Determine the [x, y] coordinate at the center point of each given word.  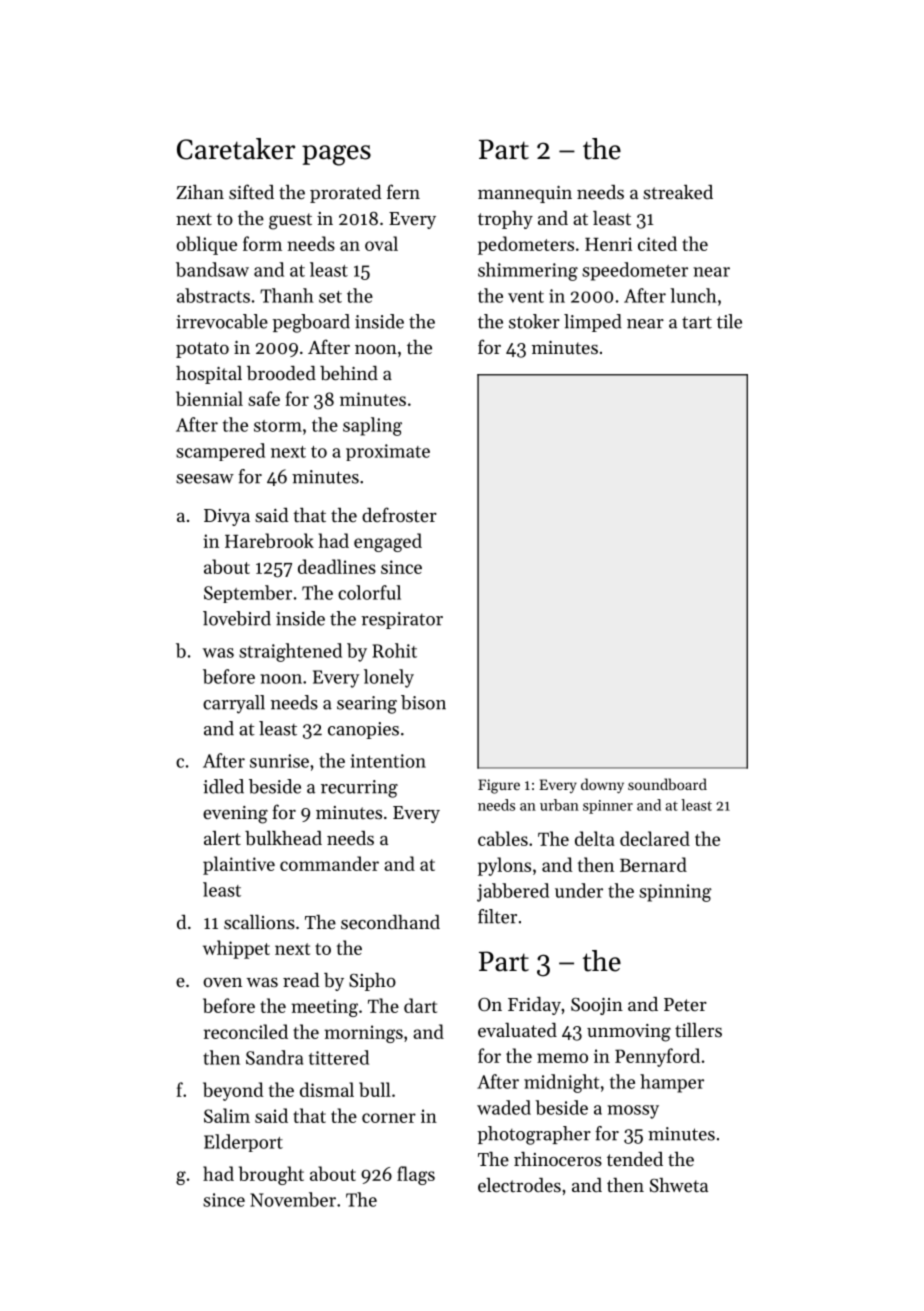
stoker [534, 321]
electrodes [519, 1185]
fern [403, 191]
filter [497, 916]
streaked [678, 192]
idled [223, 786]
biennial [209, 398]
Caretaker [236, 149]
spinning [675, 893]
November [293, 1199]
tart [697, 322]
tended [635, 1159]
